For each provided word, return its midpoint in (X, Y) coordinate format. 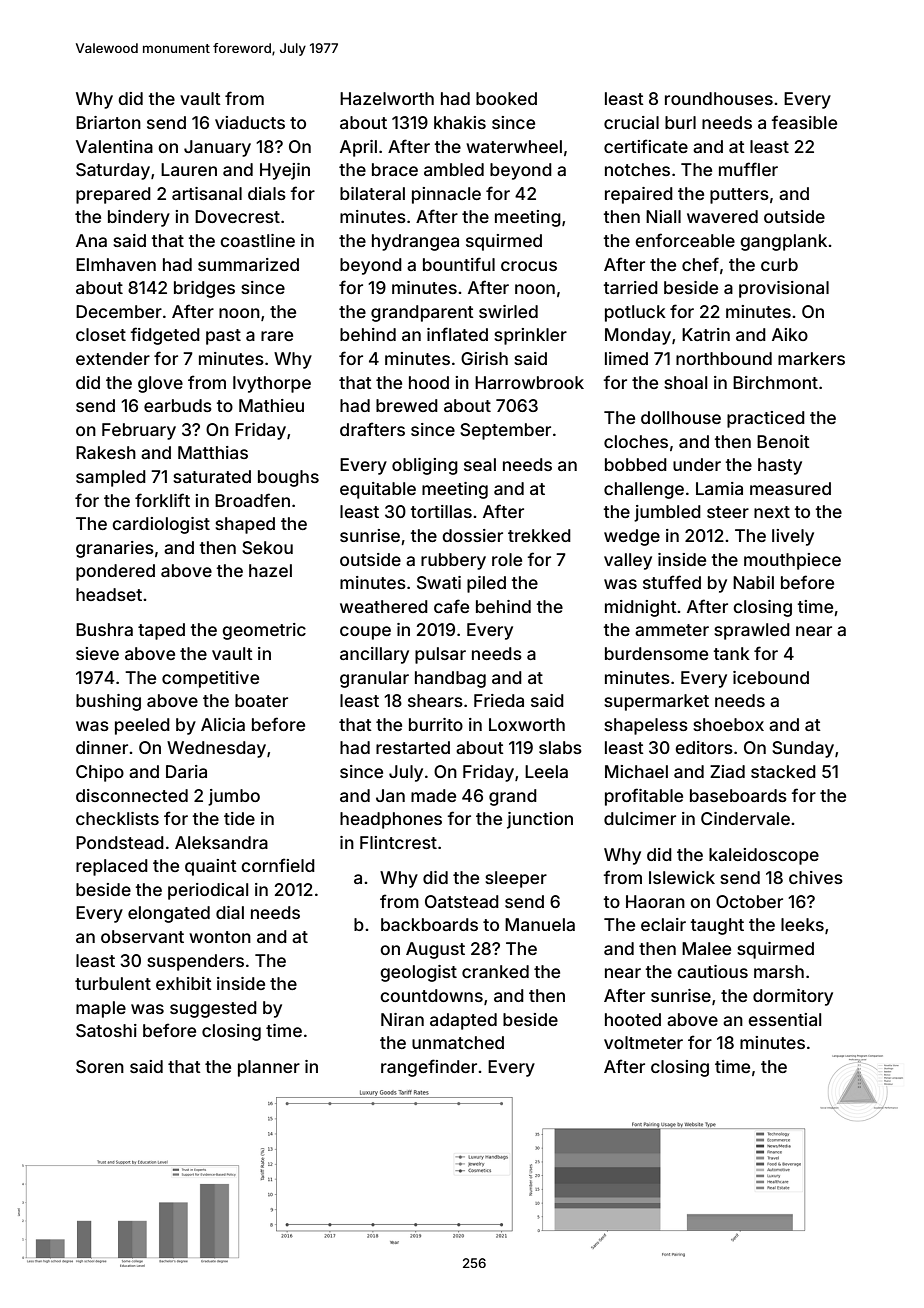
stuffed (672, 582)
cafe (451, 606)
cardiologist (161, 525)
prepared (113, 195)
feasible (804, 122)
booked (506, 98)
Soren (100, 1066)
